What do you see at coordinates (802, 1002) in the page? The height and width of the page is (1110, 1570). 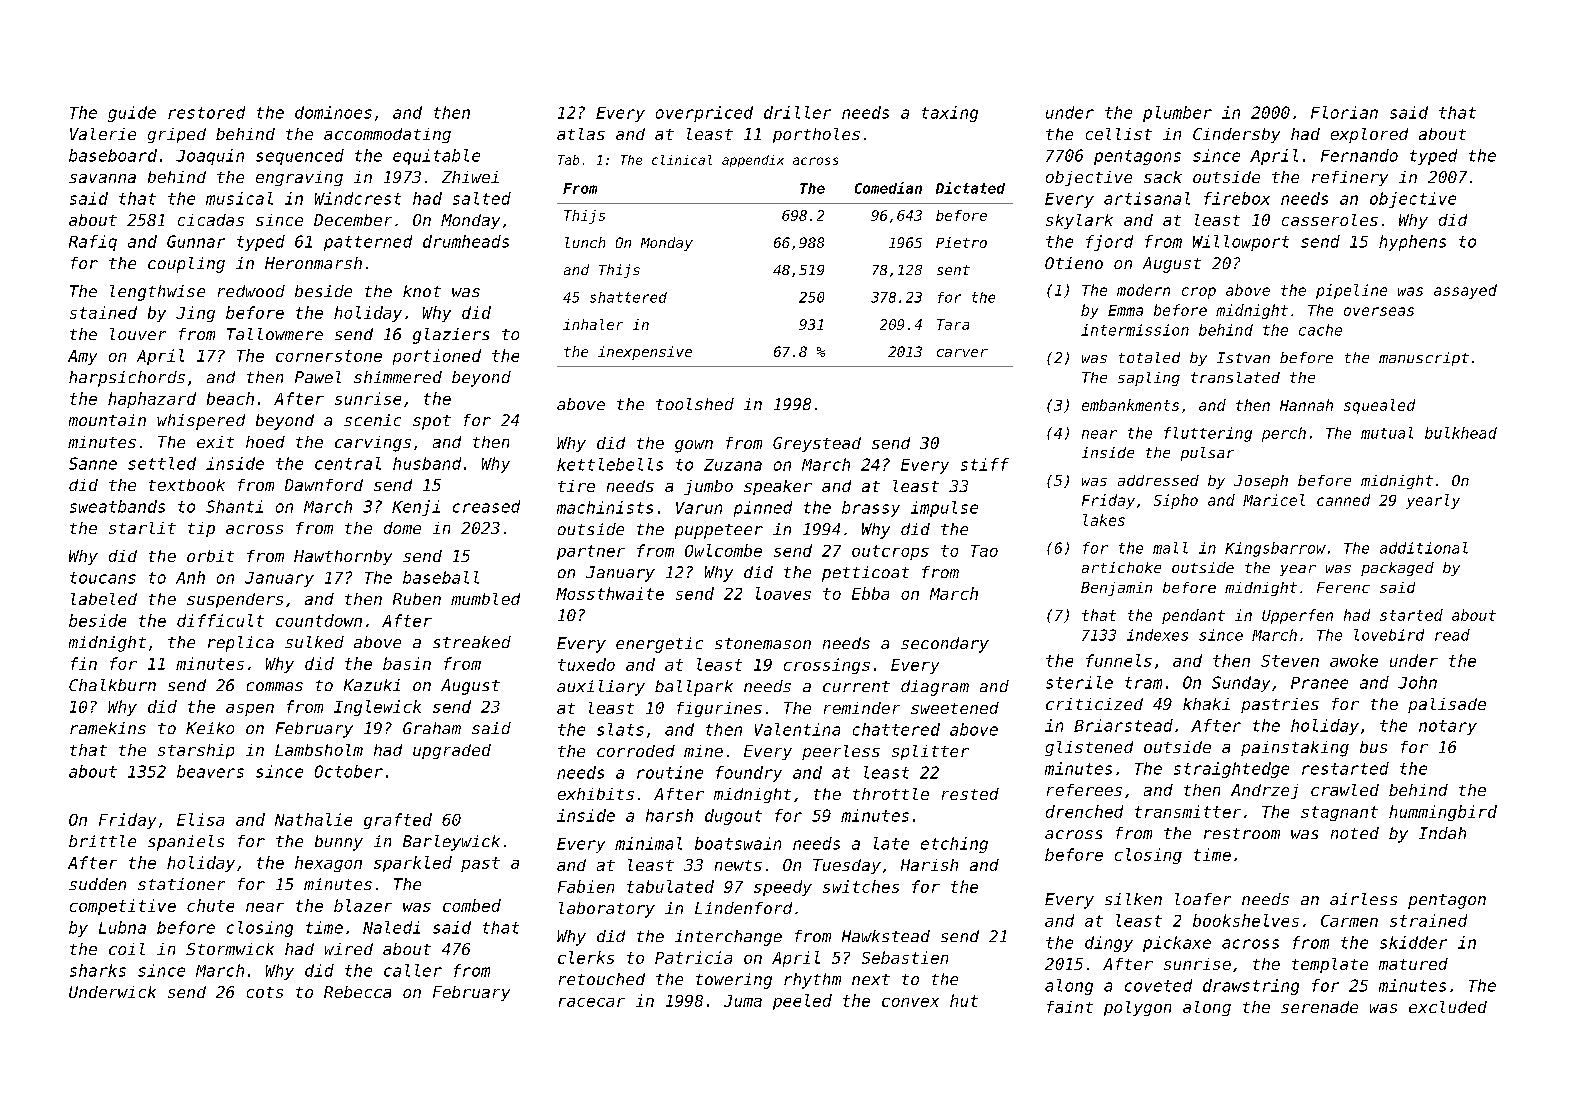 I see `peeled` at bounding box center [802, 1002].
